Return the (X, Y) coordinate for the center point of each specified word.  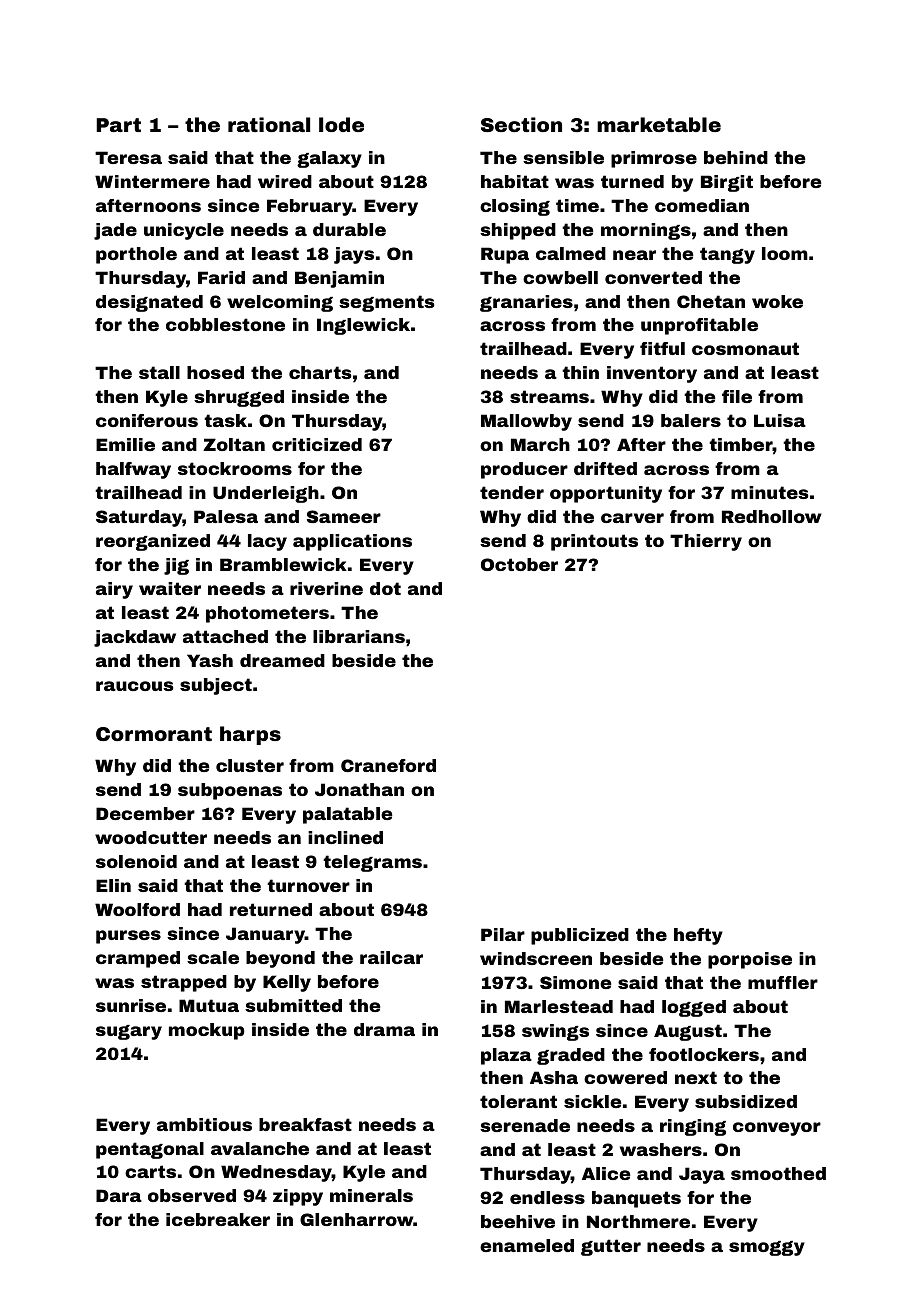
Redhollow (772, 516)
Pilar (503, 934)
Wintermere (152, 181)
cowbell (560, 277)
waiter (170, 588)
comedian (702, 205)
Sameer (344, 516)
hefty (698, 936)
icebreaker (218, 1219)
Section (521, 124)
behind (736, 157)
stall (159, 372)
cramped (138, 959)
